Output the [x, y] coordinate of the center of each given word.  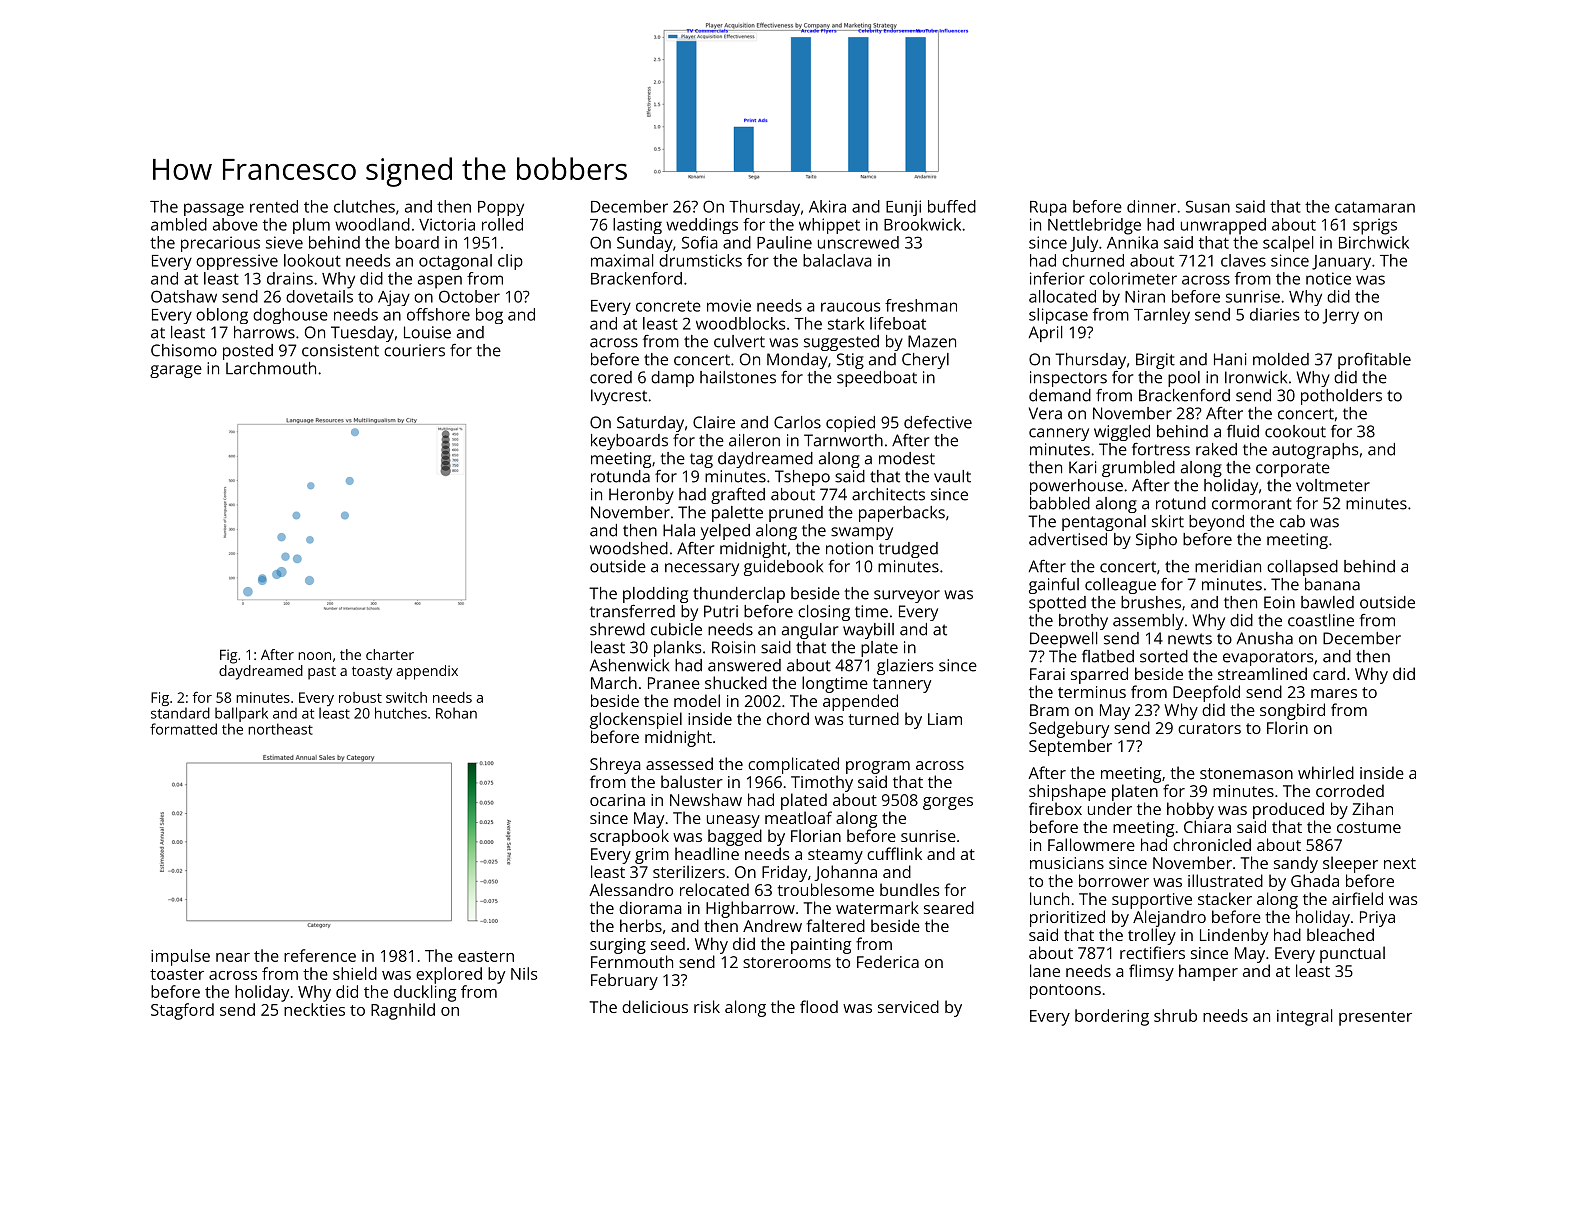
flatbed [1108, 656]
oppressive [237, 262]
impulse [180, 957]
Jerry [1341, 316]
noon [314, 656]
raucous [850, 307]
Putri [721, 611]
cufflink [894, 853]
